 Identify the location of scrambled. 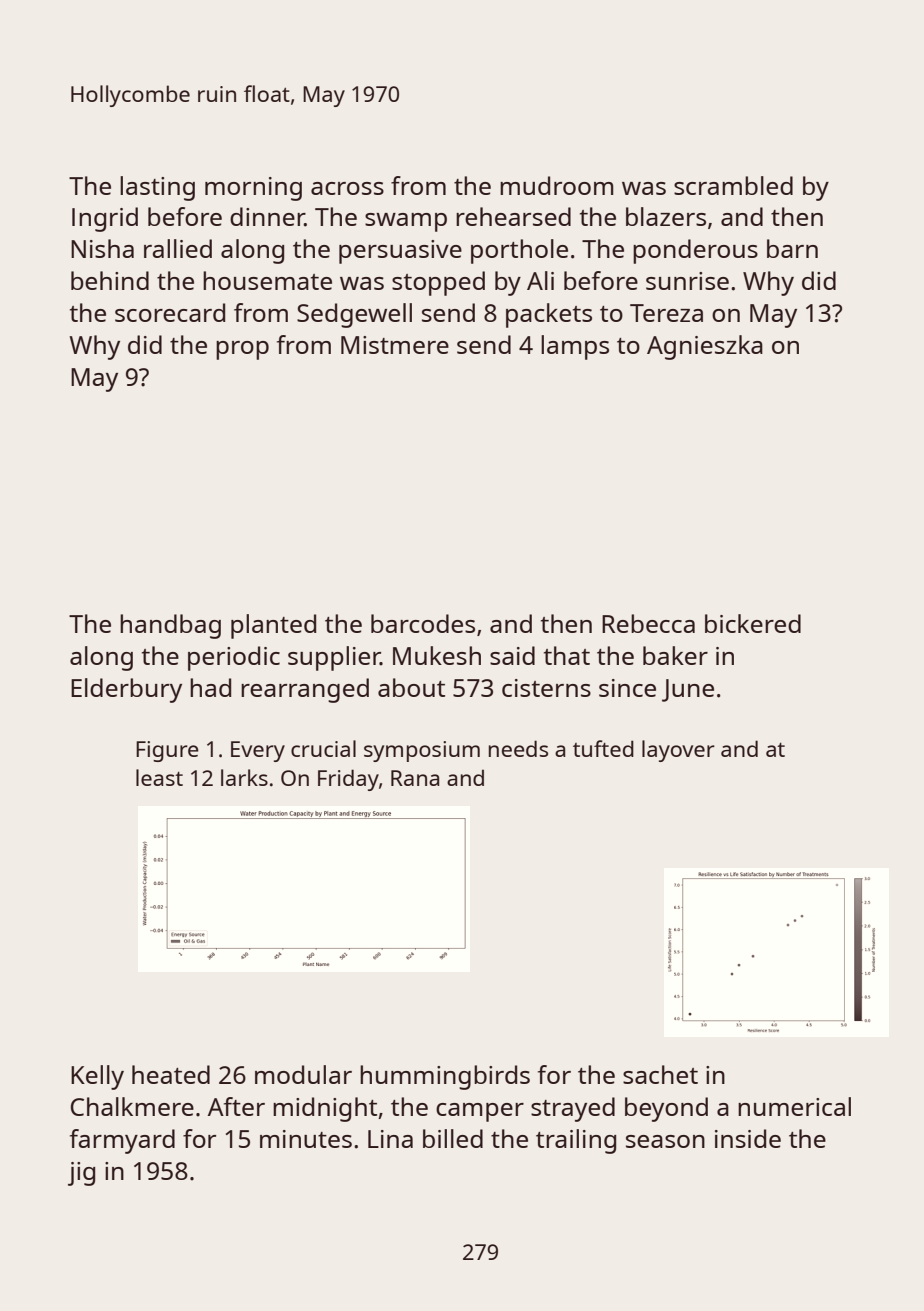
(733, 185).
